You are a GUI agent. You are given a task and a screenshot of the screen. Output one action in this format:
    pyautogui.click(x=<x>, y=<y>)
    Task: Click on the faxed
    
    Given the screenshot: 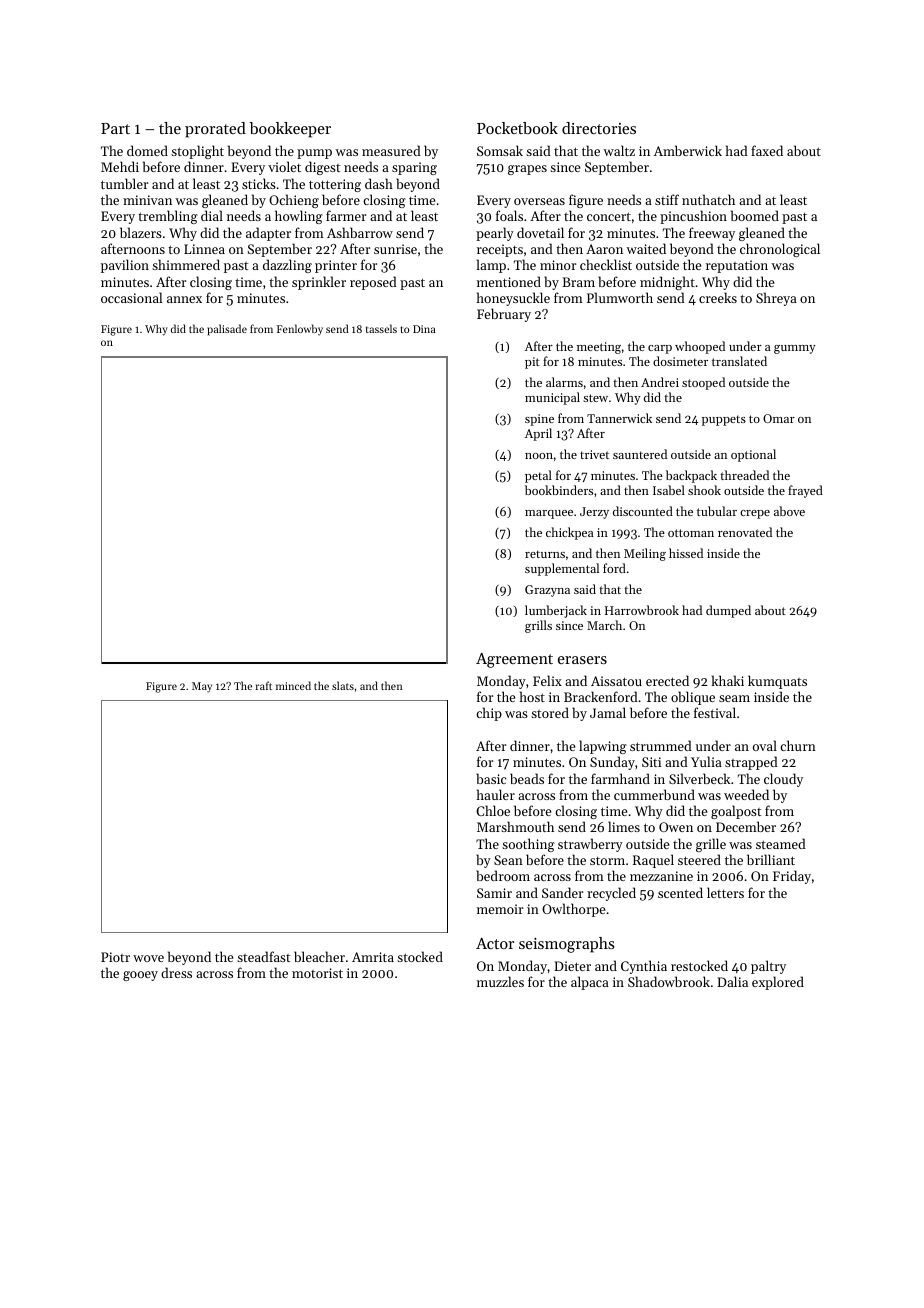 What is the action you would take?
    pyautogui.click(x=767, y=150)
